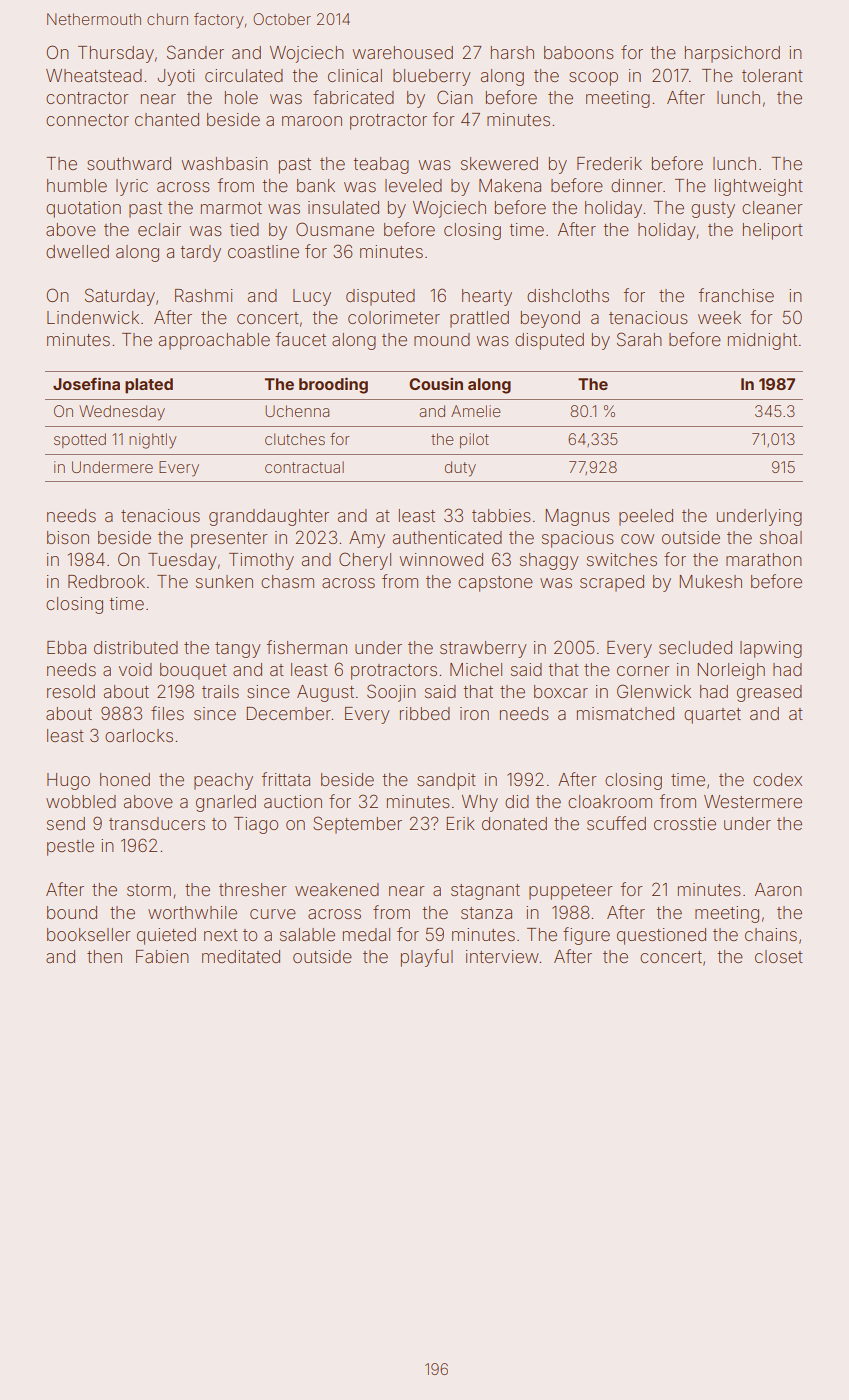 The width and height of the page is (849, 1400). Describe the element at coordinates (425, 713) in the page. I see `ribbed` at that location.
